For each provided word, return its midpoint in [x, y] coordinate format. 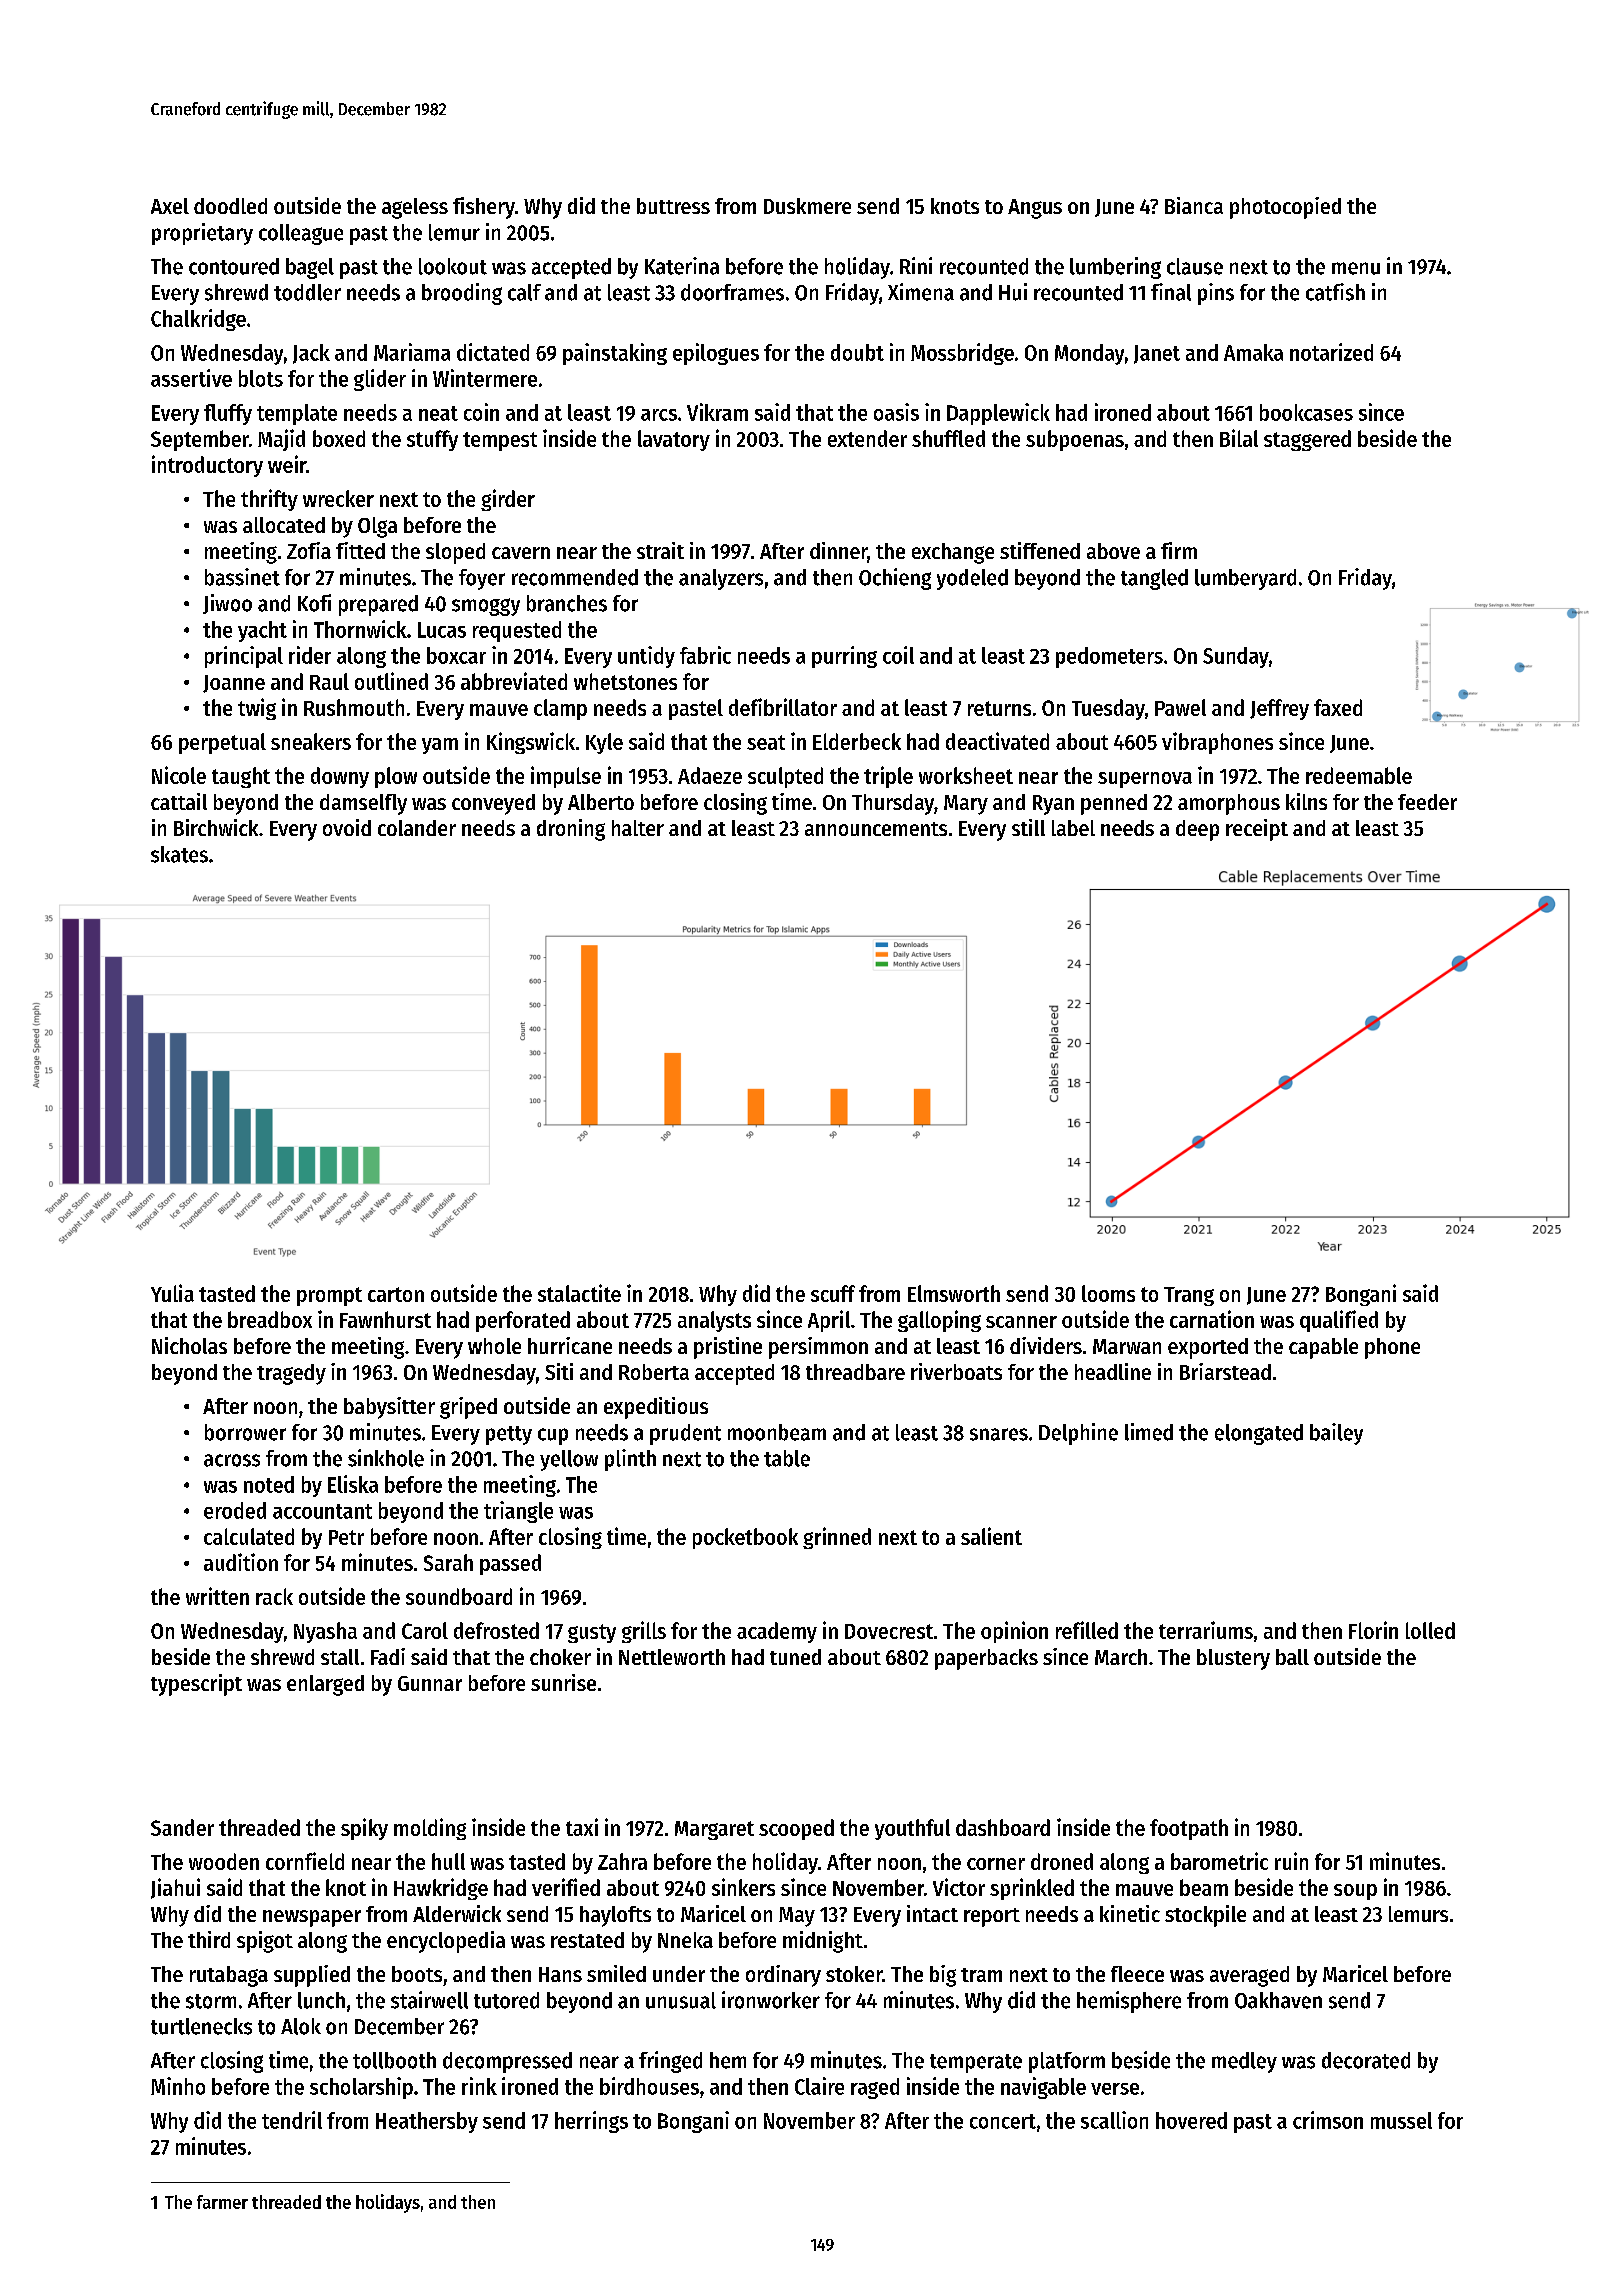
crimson [1328, 2120]
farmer [222, 2202]
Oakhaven [1278, 2000]
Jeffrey [1279, 709]
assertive [191, 378]
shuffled [948, 438]
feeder [1427, 802]
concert [1003, 2121]
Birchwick [216, 827]
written [217, 1596]
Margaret [714, 1830]
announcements [876, 829]
